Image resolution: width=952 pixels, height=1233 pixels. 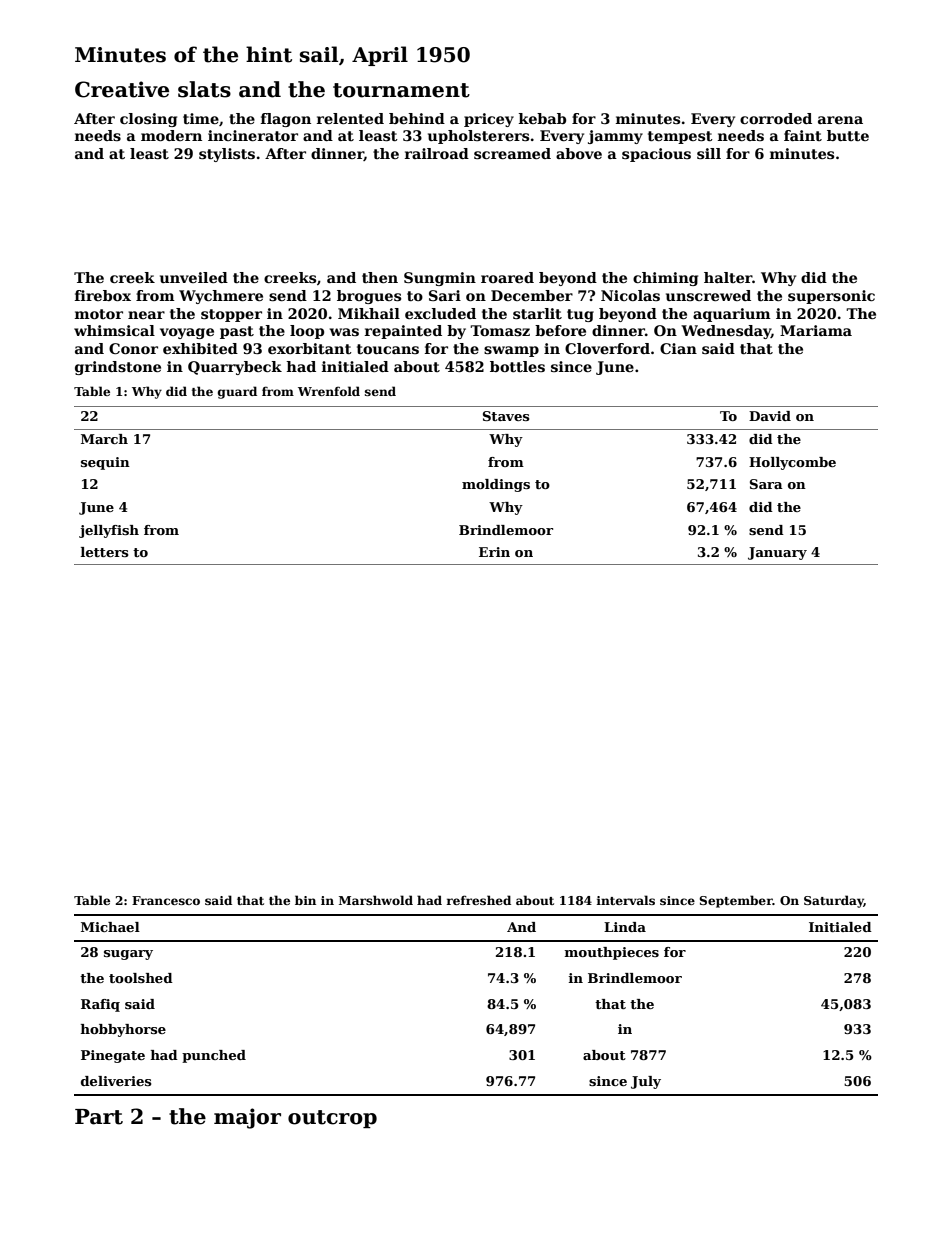 What do you see at coordinates (646, 1082) in the page?
I see `July` at bounding box center [646, 1082].
